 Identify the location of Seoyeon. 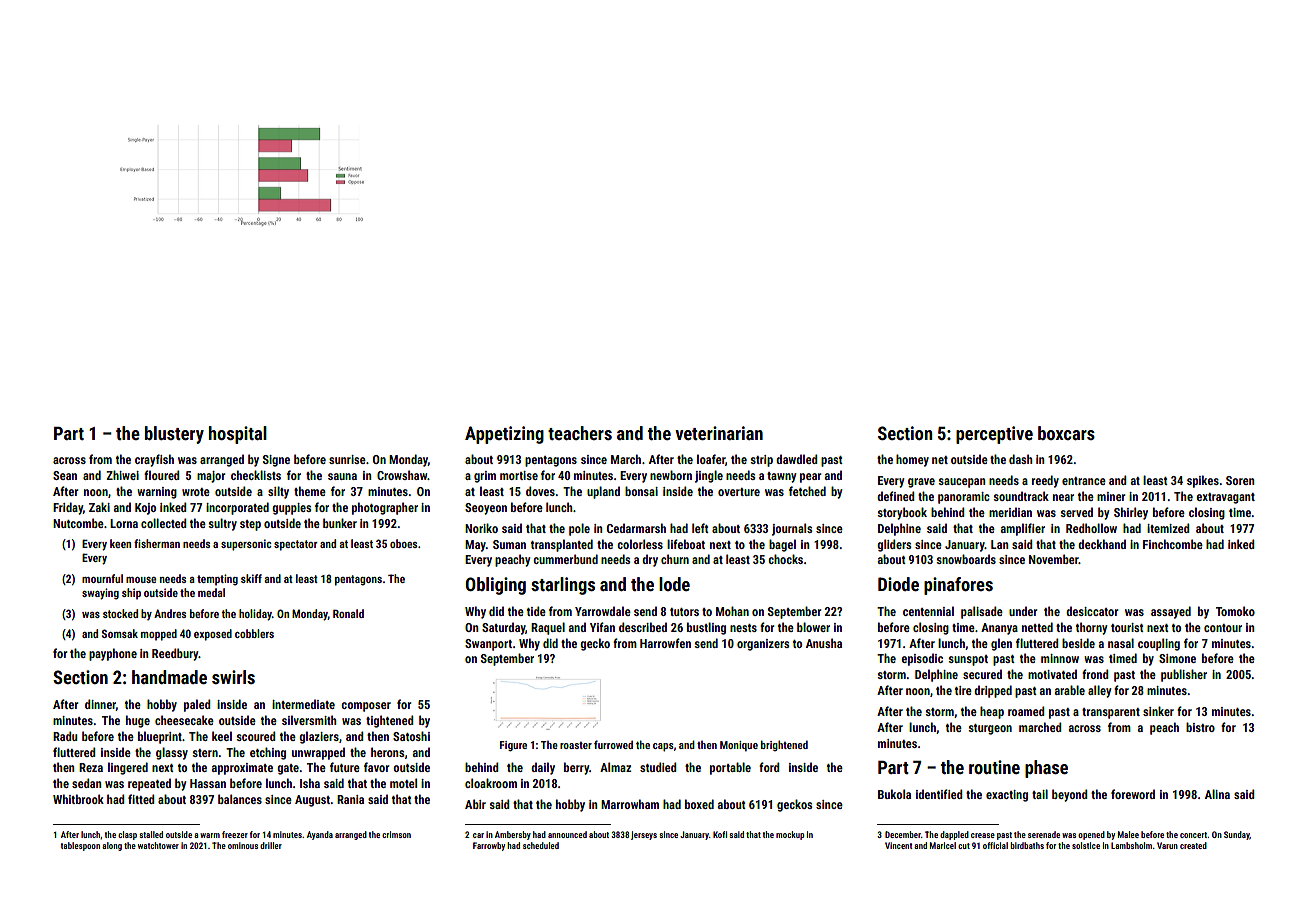
(486, 509).
